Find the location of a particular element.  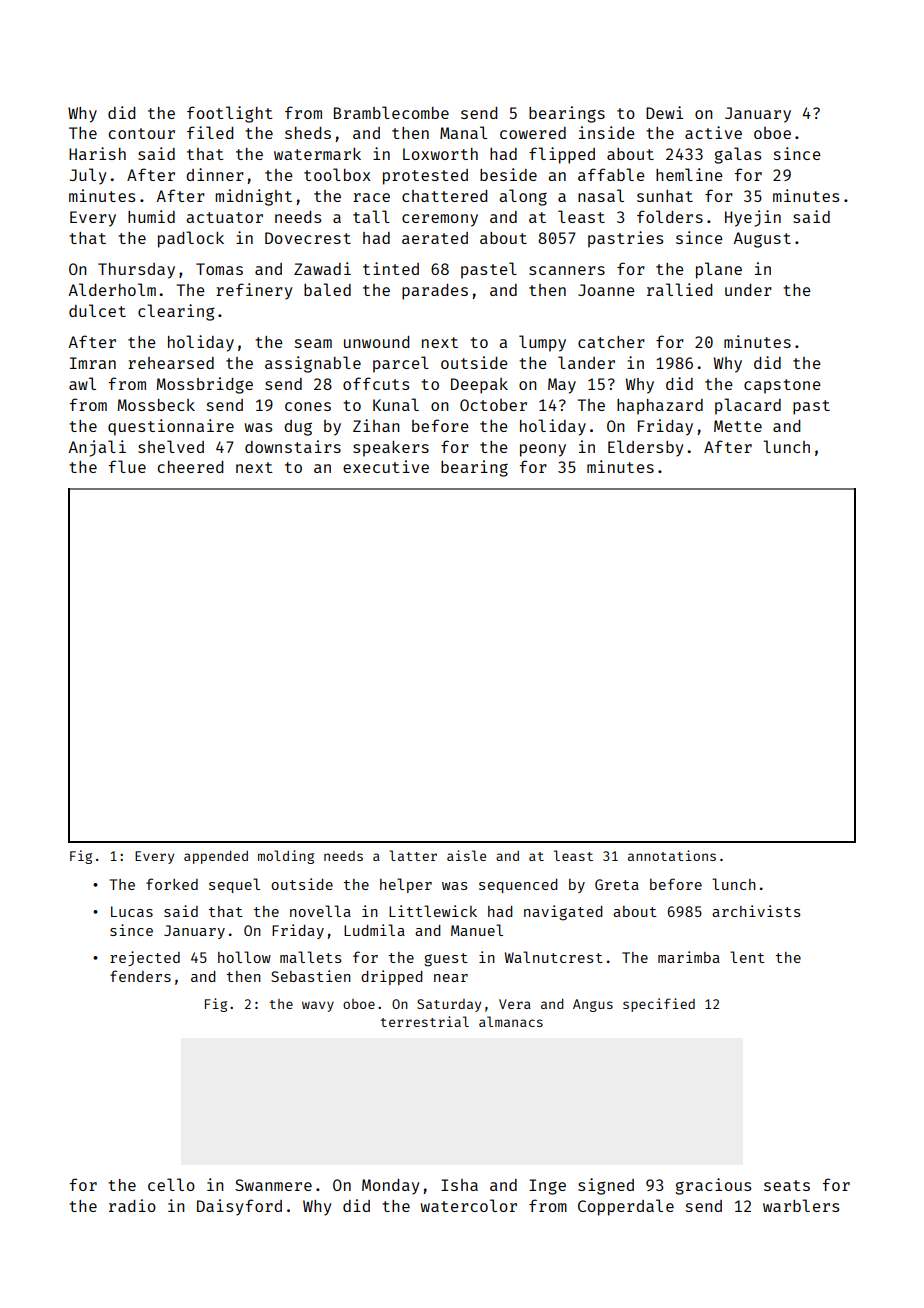

fenders is located at coordinates (140, 976).
